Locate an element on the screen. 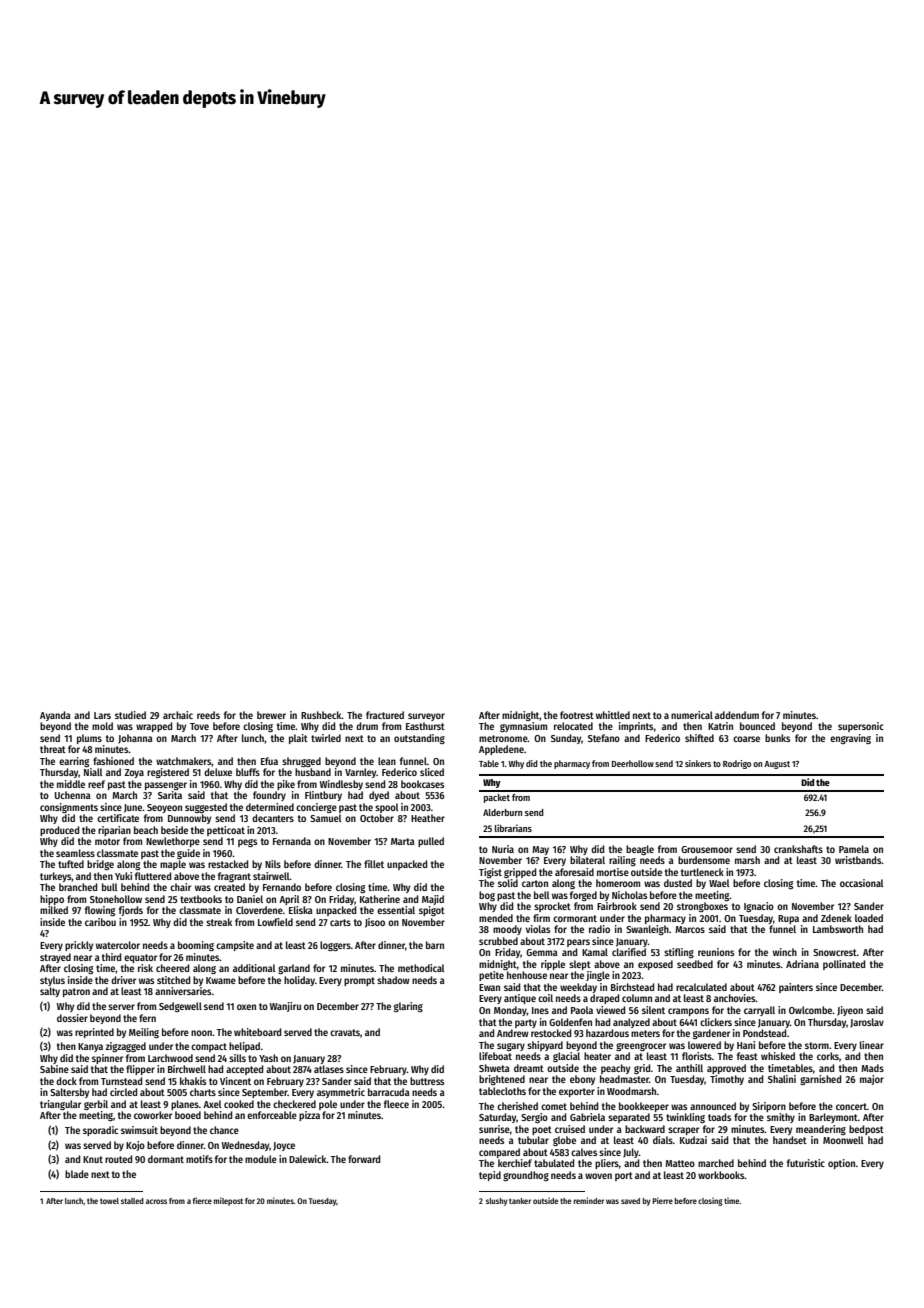 The width and height of the screenshot is (924, 1308). bounced is located at coordinates (757, 726).
